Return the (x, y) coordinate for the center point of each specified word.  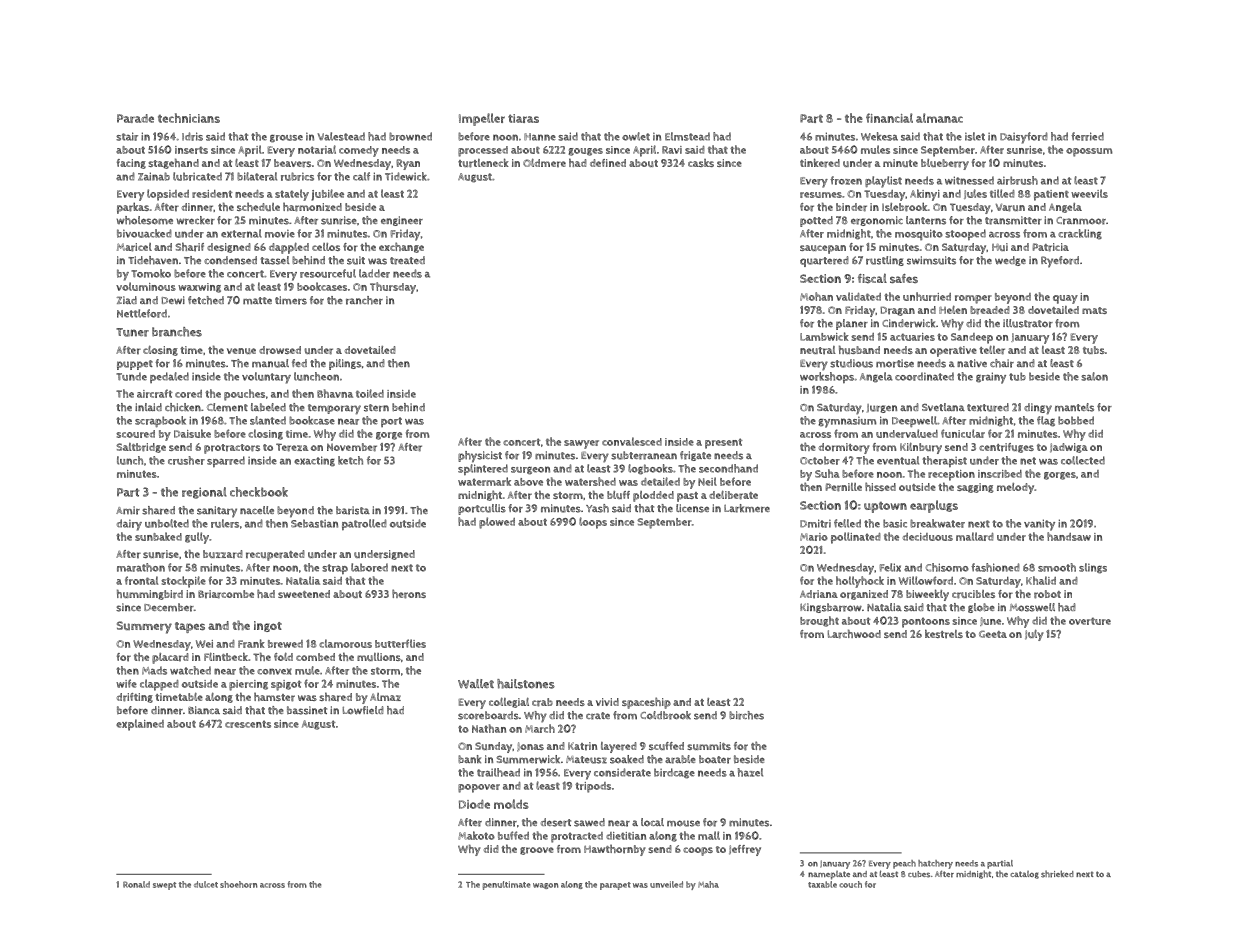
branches (177, 332)
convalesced (632, 441)
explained (140, 725)
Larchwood (854, 634)
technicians (189, 118)
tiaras (523, 118)
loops (593, 523)
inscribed (1000, 474)
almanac (939, 118)
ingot (268, 626)
